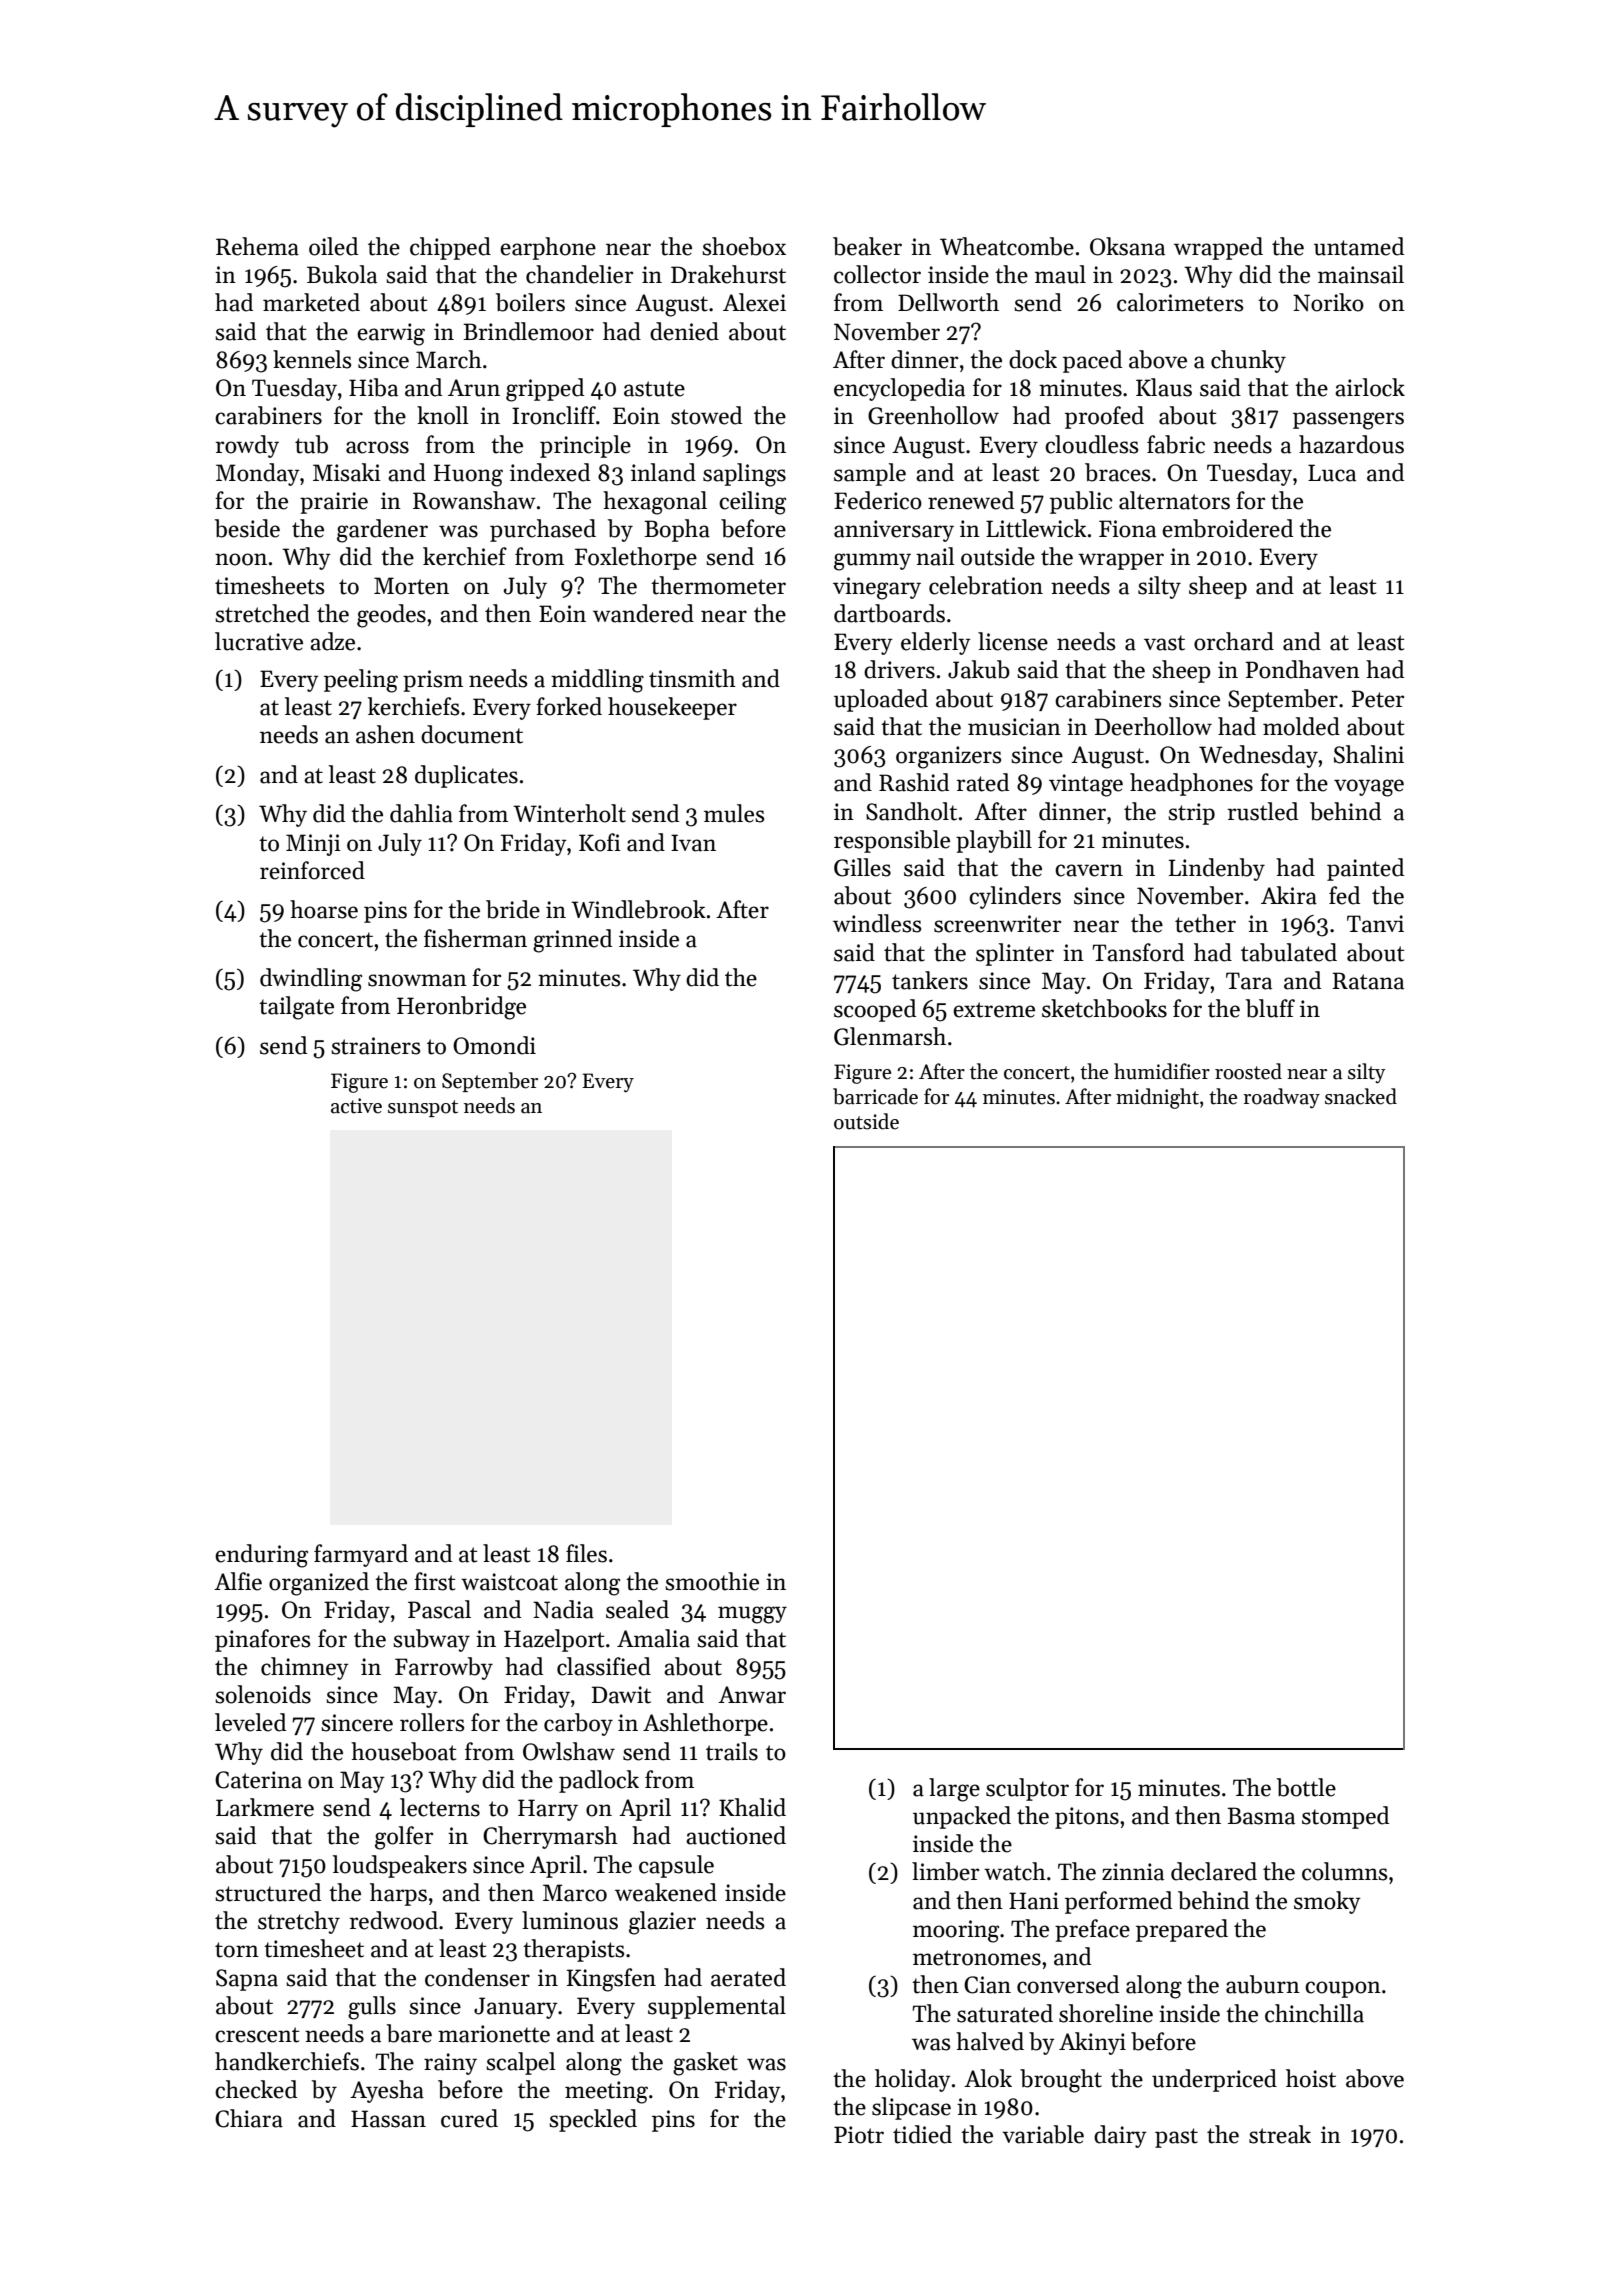 The height and width of the screenshot is (2292, 1620). Describe the element at coordinates (638, 909) in the screenshot. I see `Windlebrook` at that location.
